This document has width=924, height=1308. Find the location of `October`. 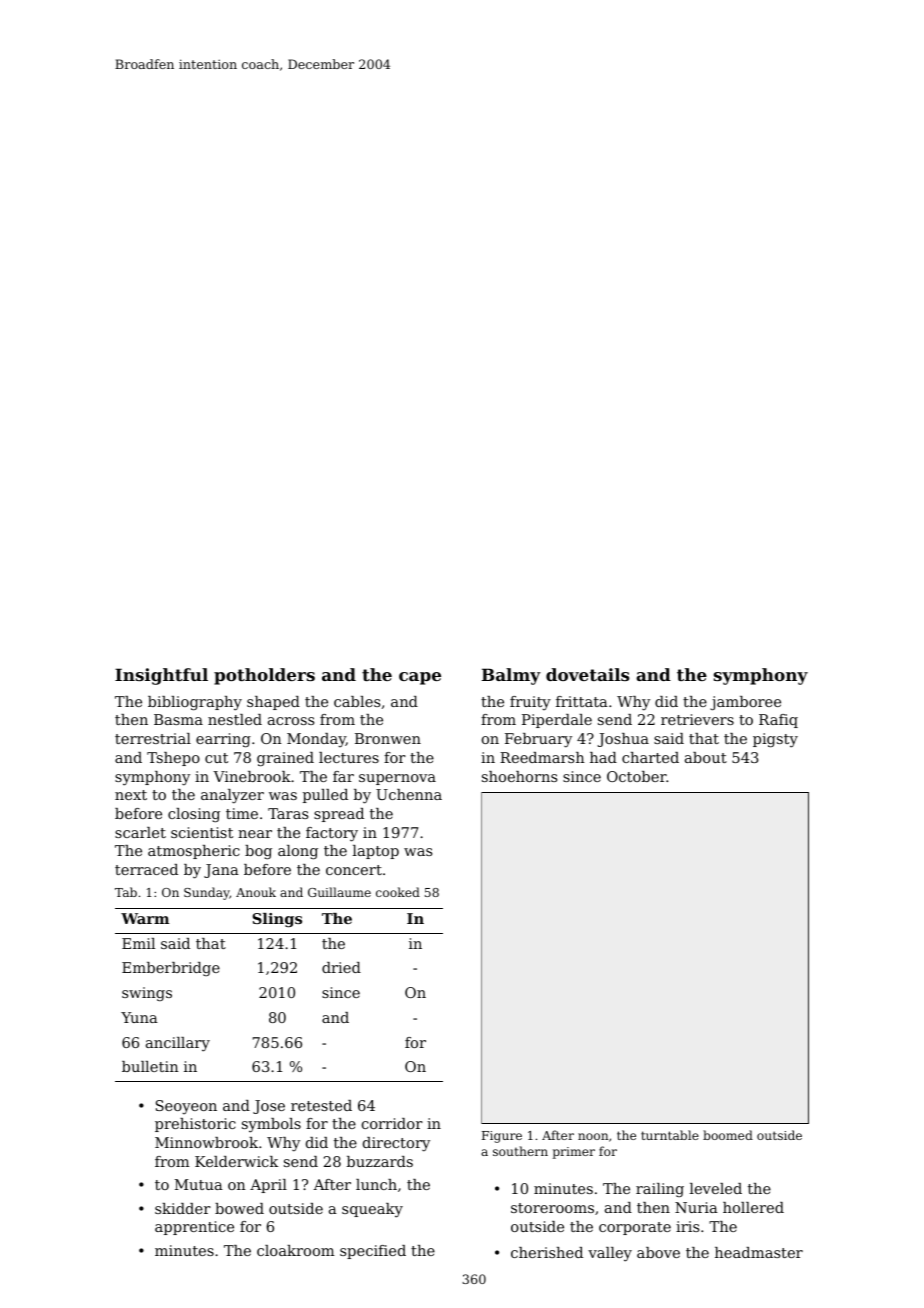

October is located at coordinates (637, 776).
